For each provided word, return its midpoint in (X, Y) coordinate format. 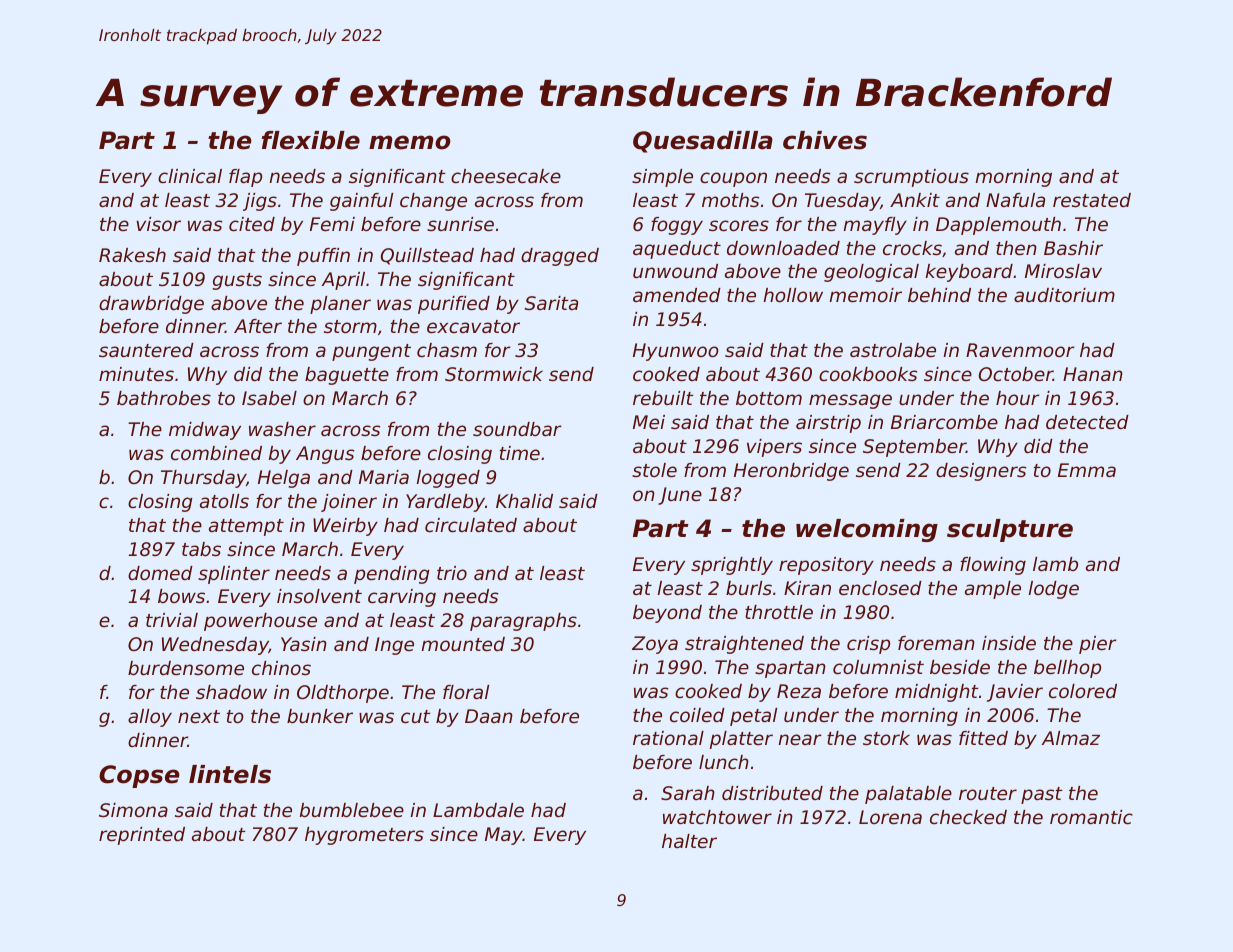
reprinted (142, 836)
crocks (912, 248)
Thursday (203, 479)
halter (689, 841)
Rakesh (132, 255)
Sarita (551, 303)
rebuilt (663, 398)
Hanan (1093, 374)
